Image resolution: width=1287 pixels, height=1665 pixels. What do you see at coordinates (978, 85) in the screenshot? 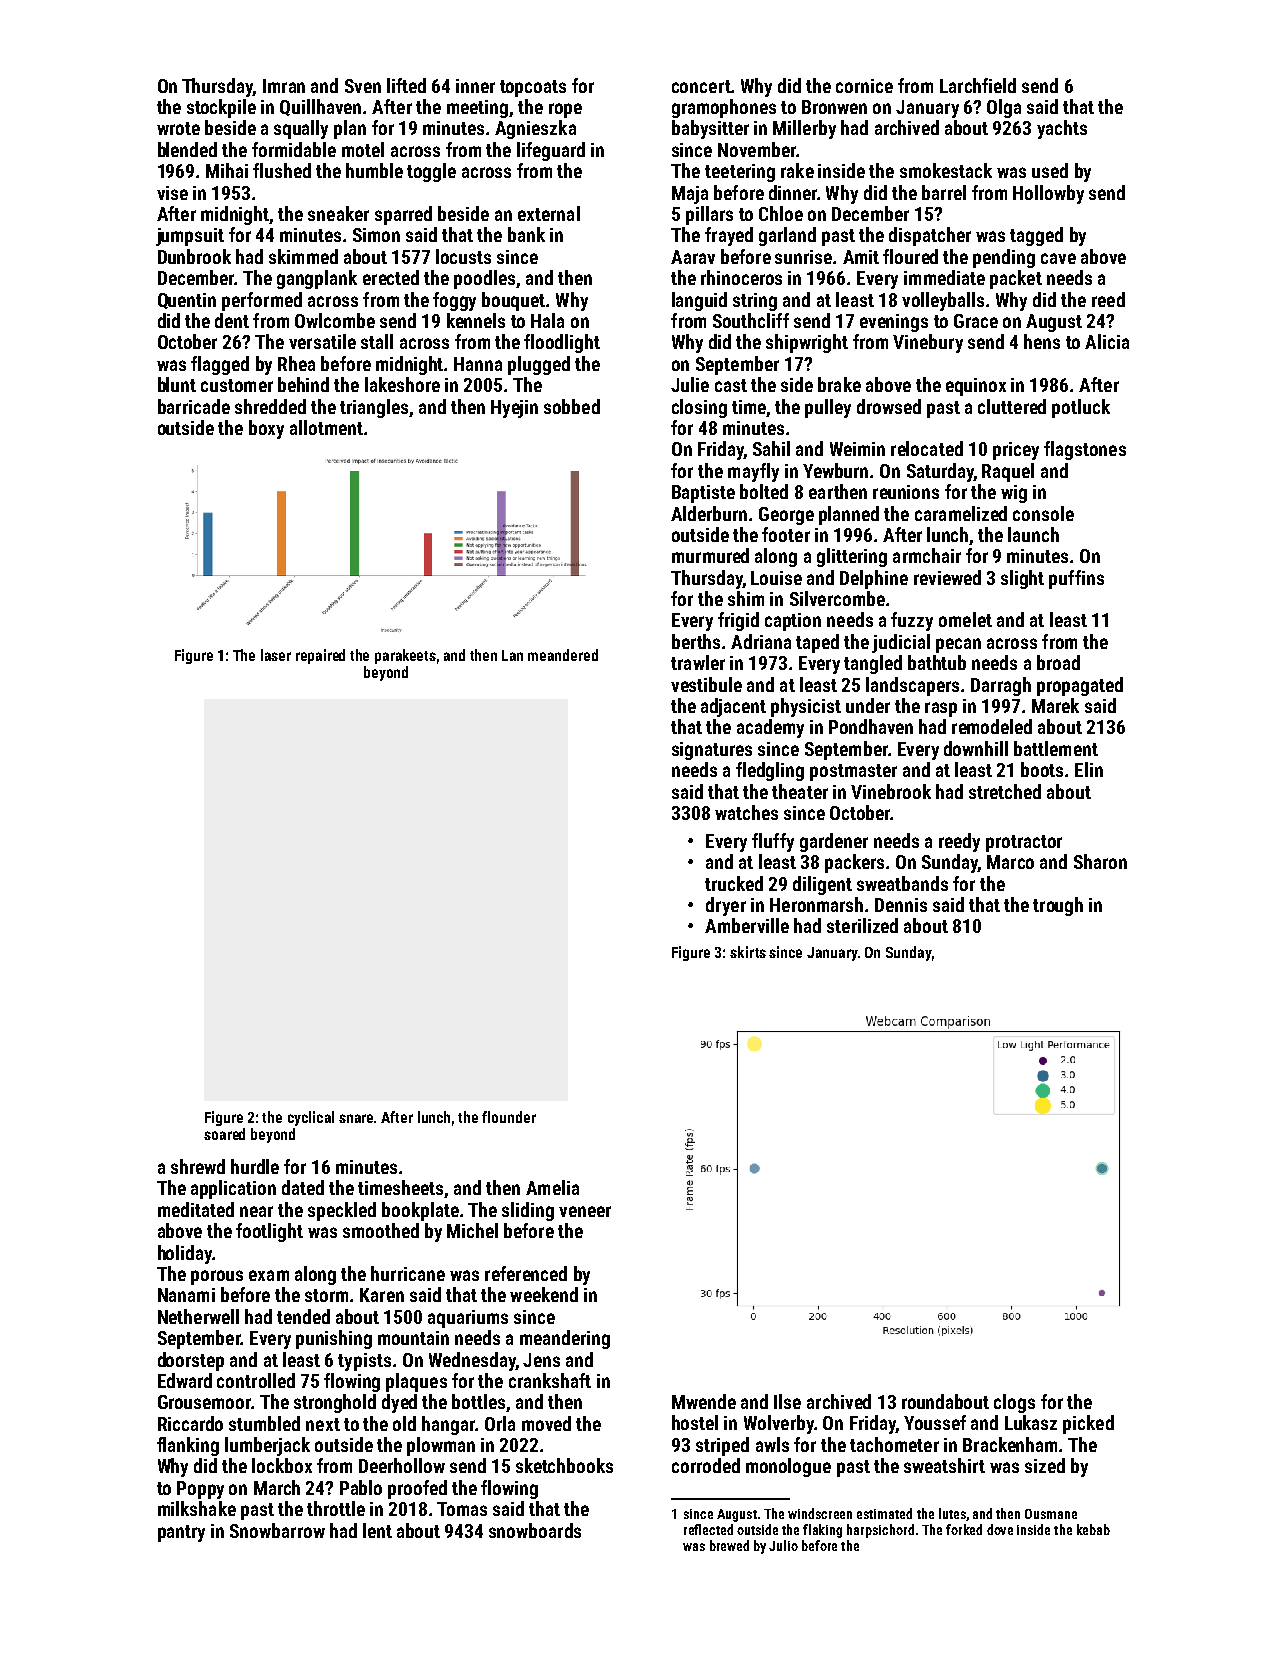
I see `Larchfield` at bounding box center [978, 85].
